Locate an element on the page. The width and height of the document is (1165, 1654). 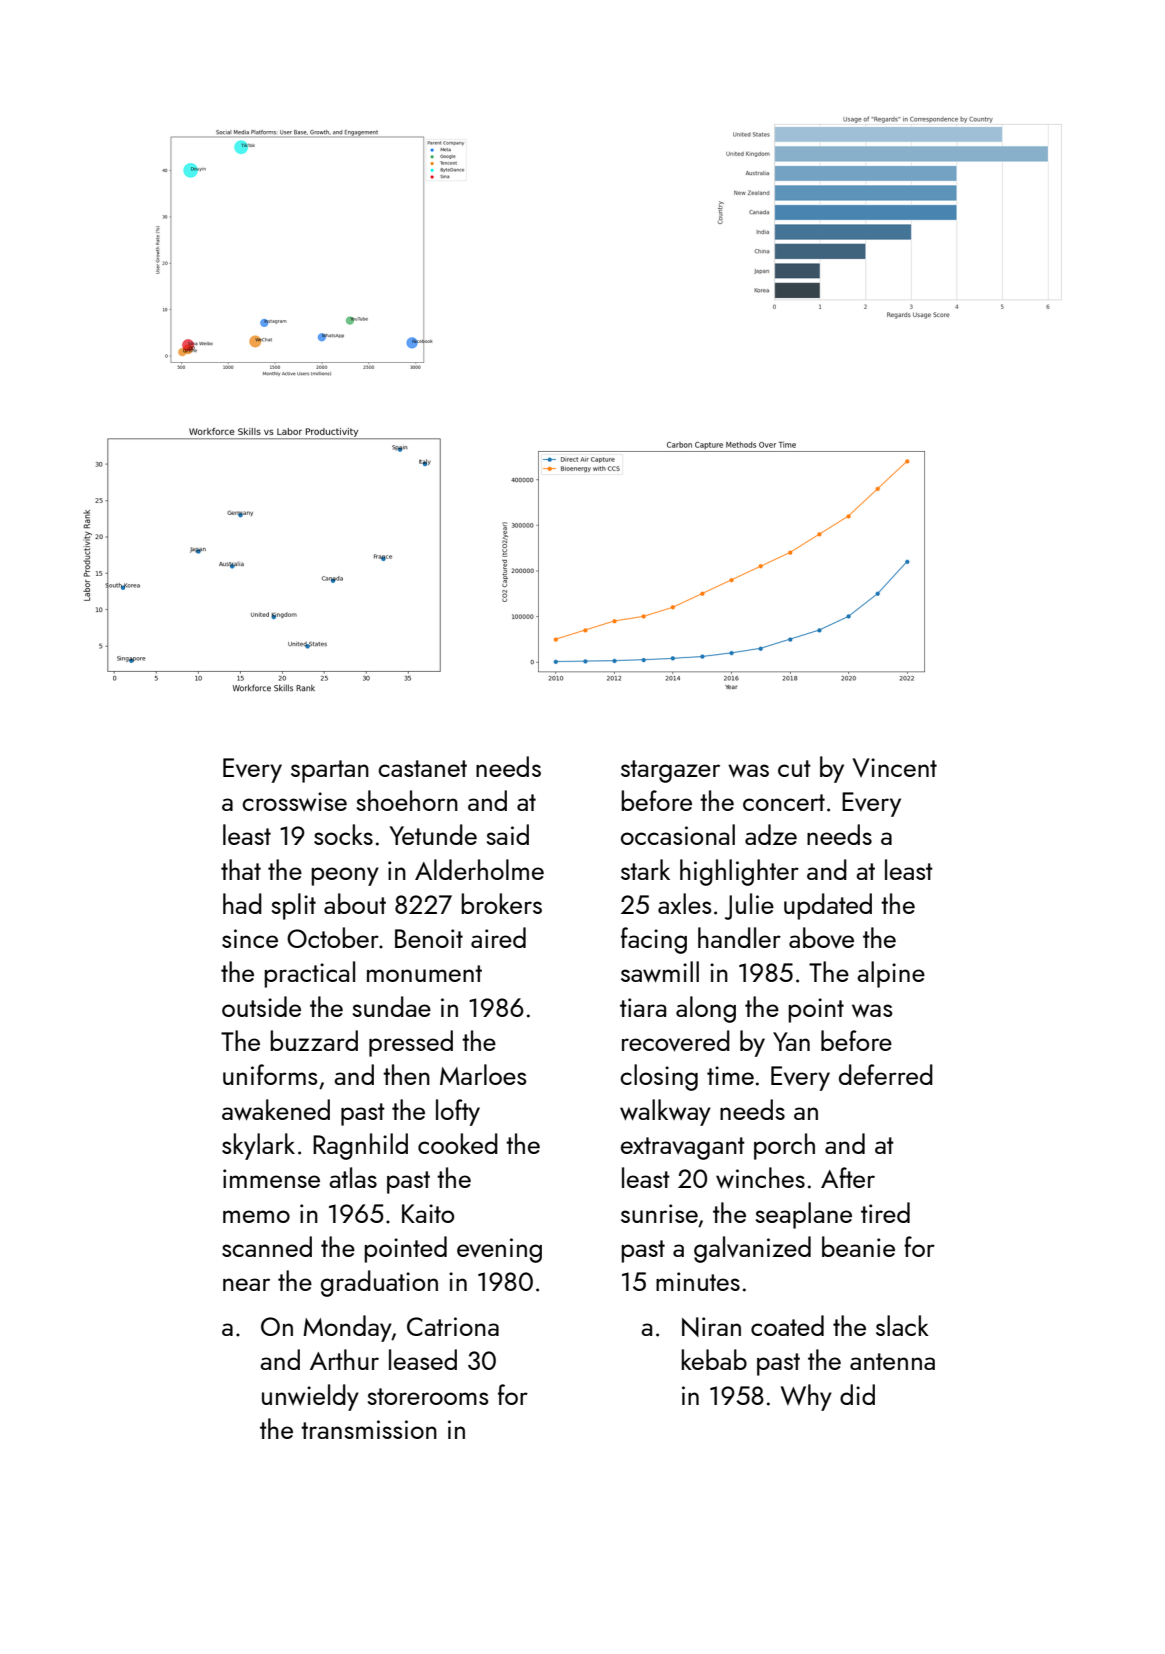
stargazer is located at coordinates (670, 771).
